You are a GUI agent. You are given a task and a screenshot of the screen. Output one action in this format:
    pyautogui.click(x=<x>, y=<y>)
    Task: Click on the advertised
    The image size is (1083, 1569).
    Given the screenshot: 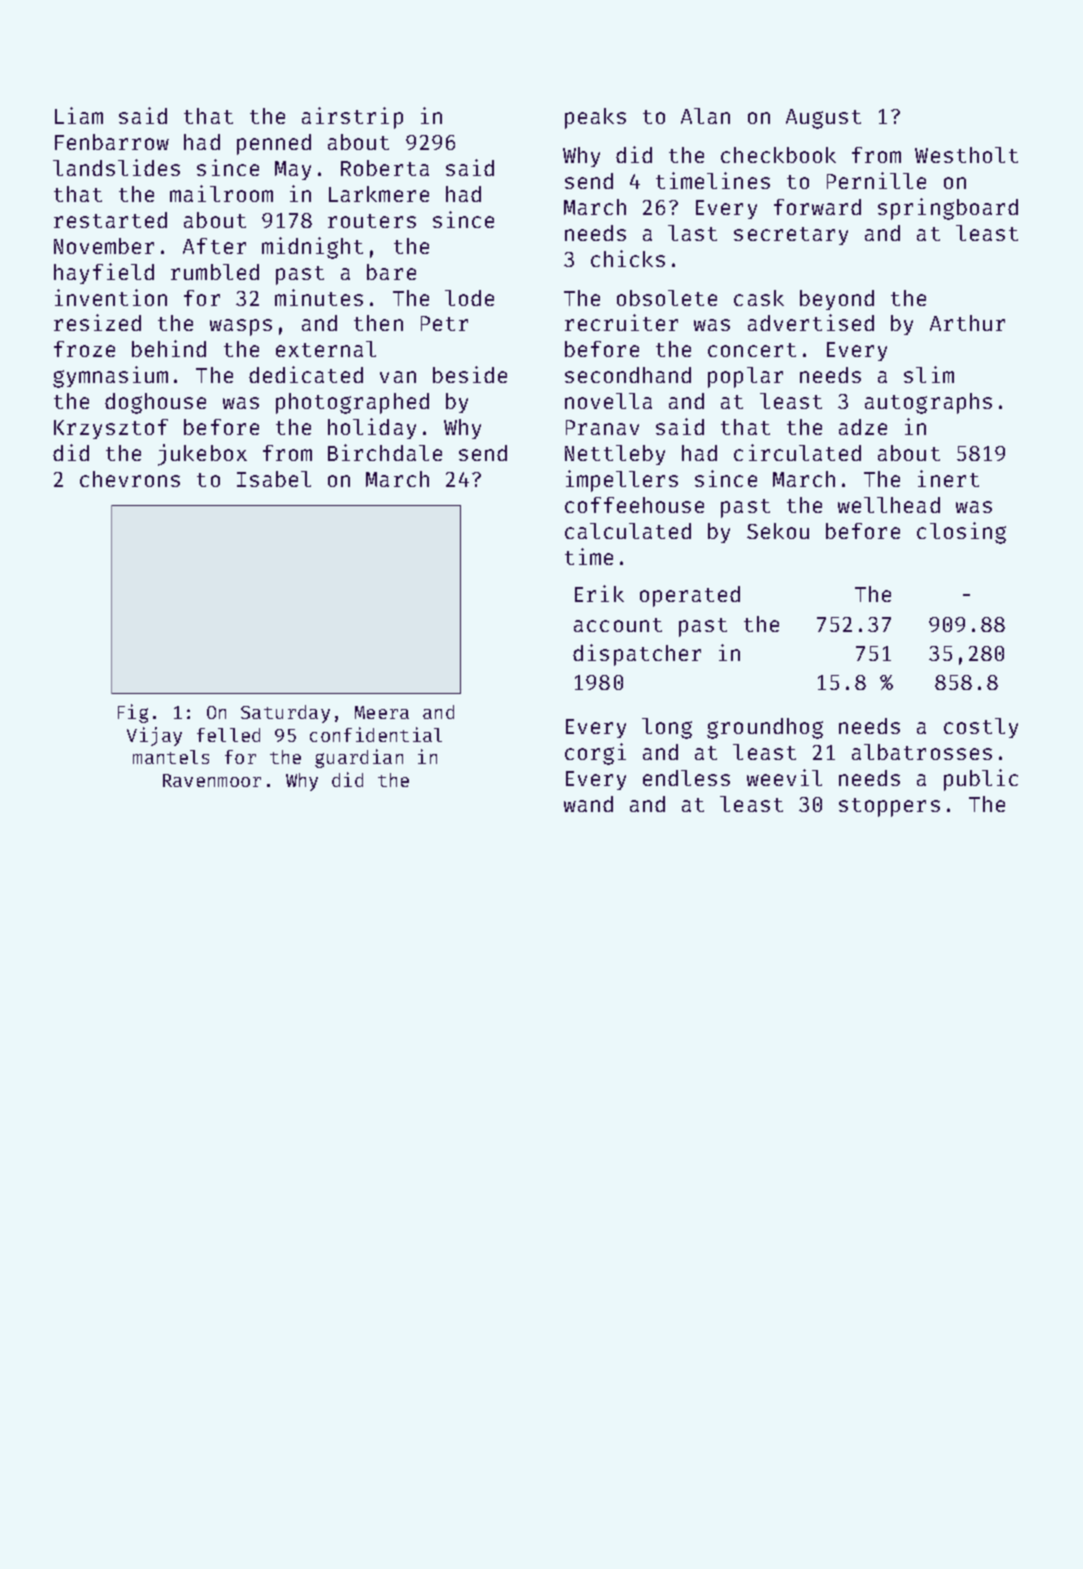 What is the action you would take?
    pyautogui.click(x=811, y=322)
